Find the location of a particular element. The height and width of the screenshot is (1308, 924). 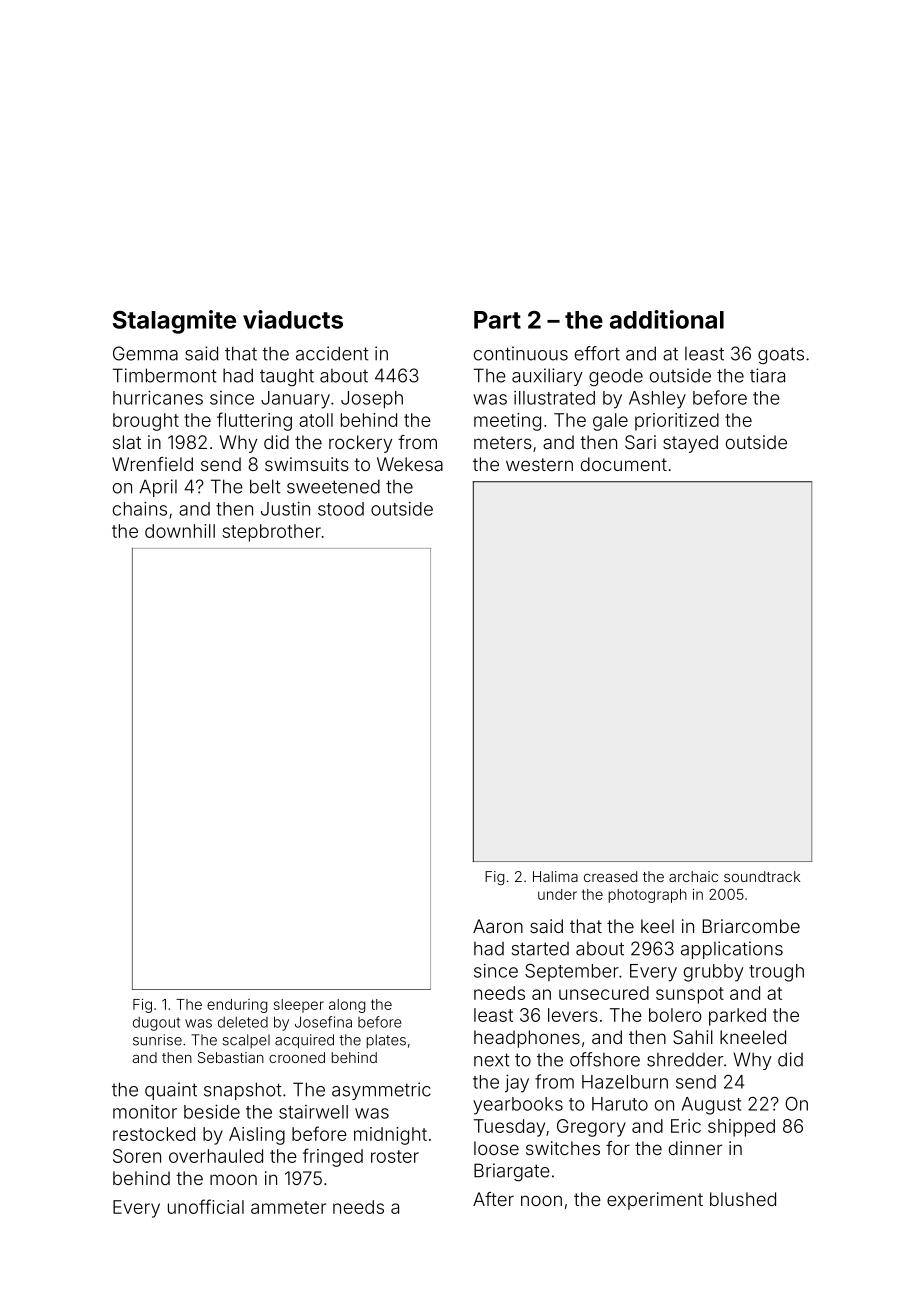

trough is located at coordinates (776, 973).
